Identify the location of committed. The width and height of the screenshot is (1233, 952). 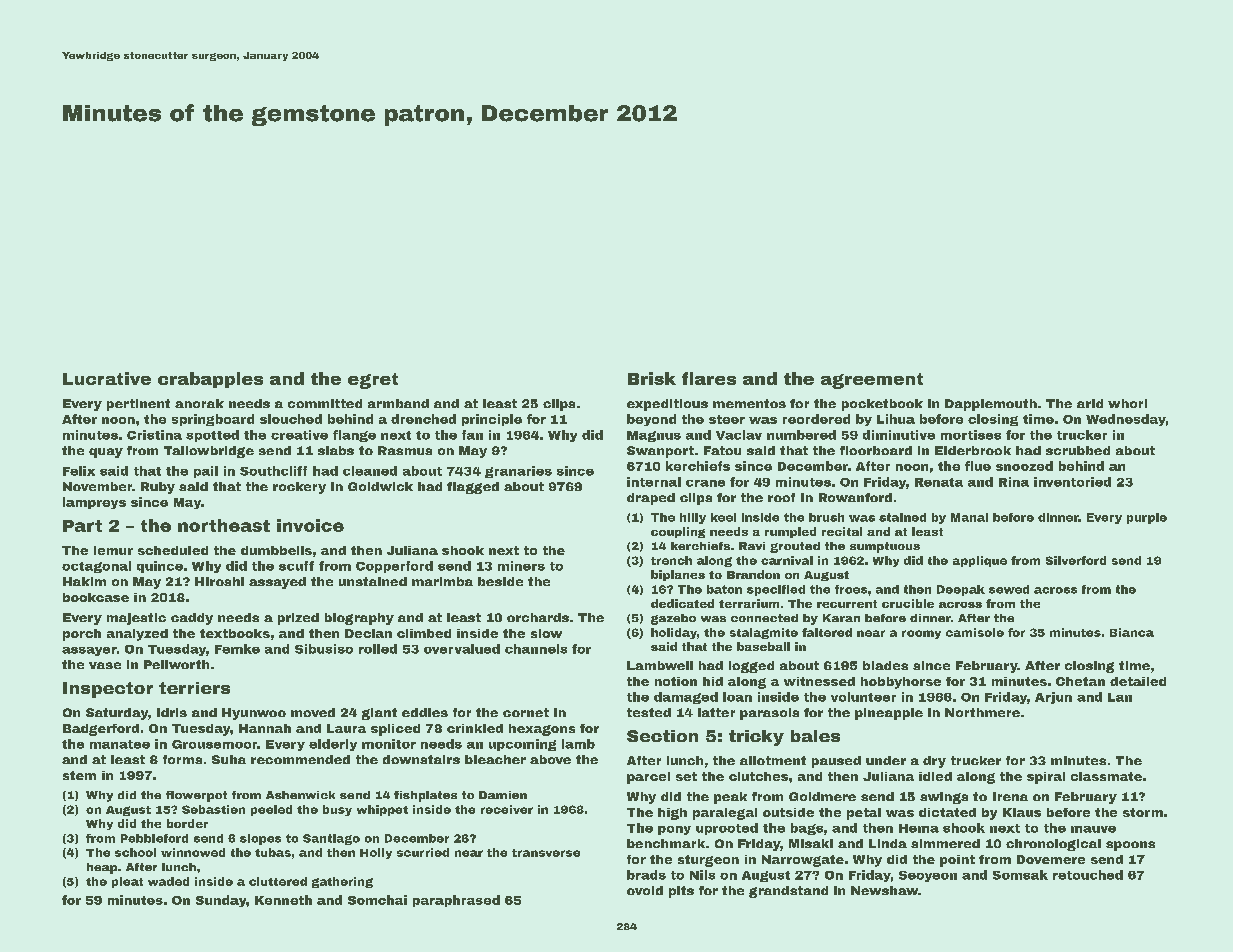
(325, 403).
